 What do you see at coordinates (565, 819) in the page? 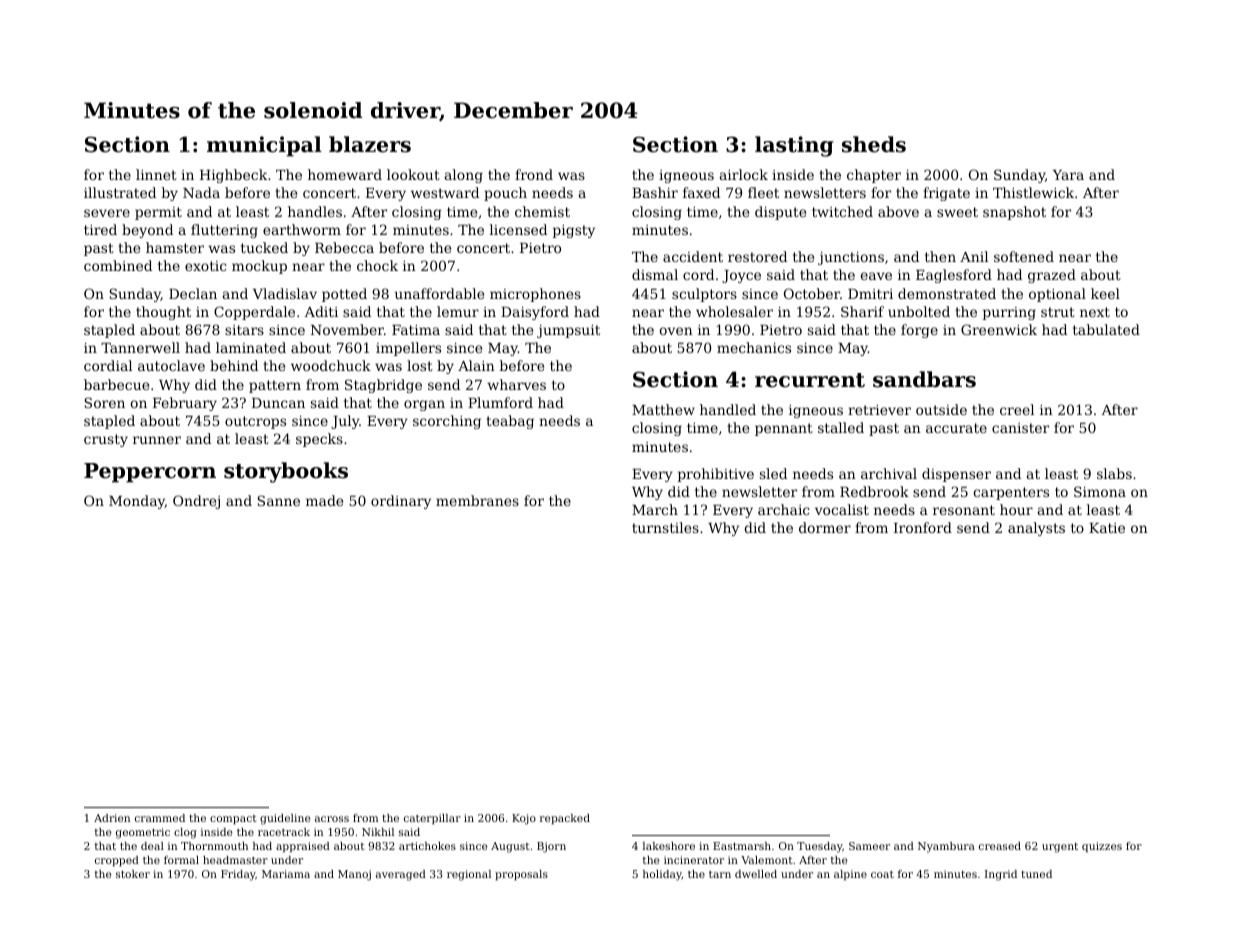
I see `repacked` at bounding box center [565, 819].
